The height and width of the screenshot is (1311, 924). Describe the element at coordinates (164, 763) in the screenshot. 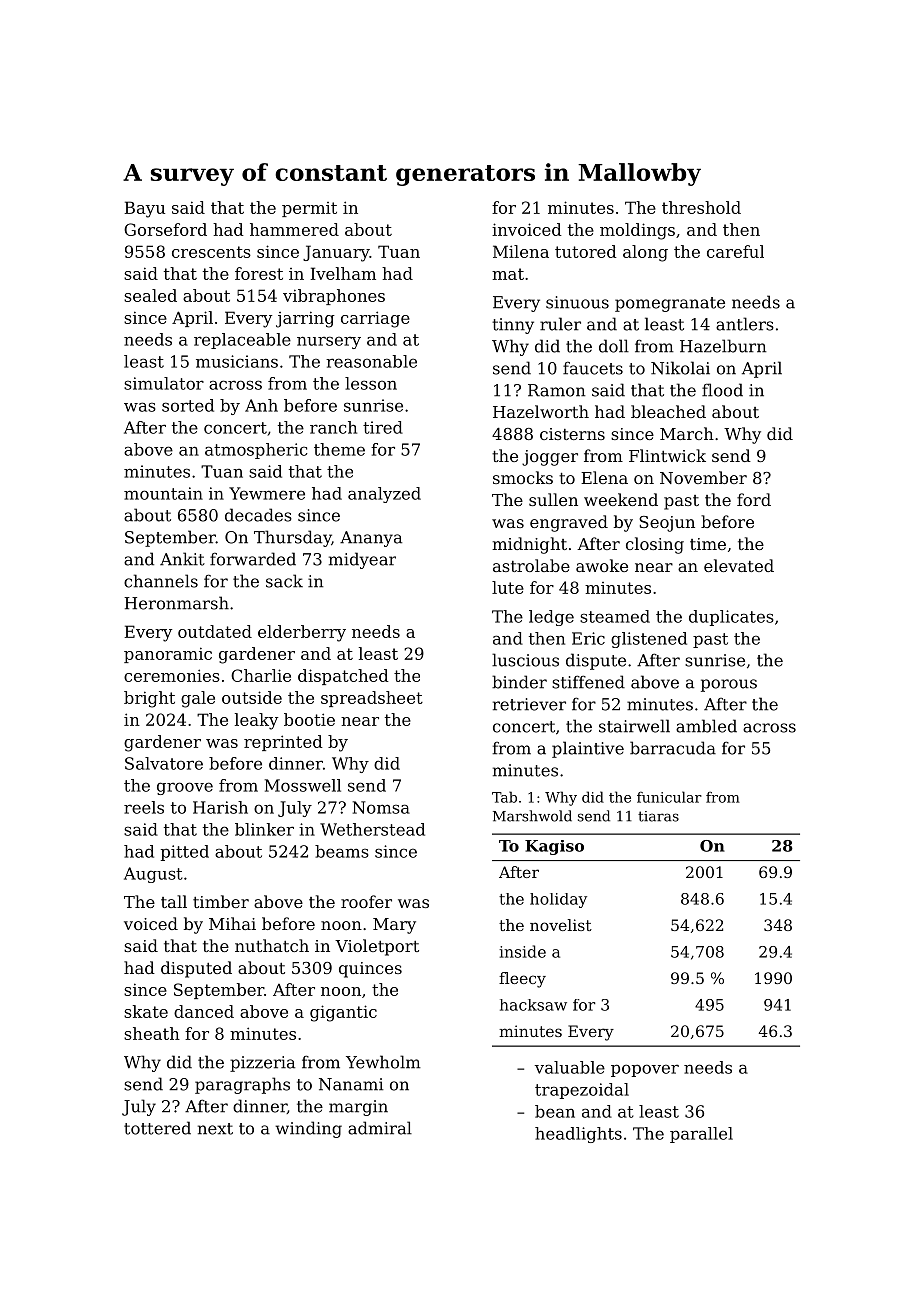

I see `Salvatore` at that location.
